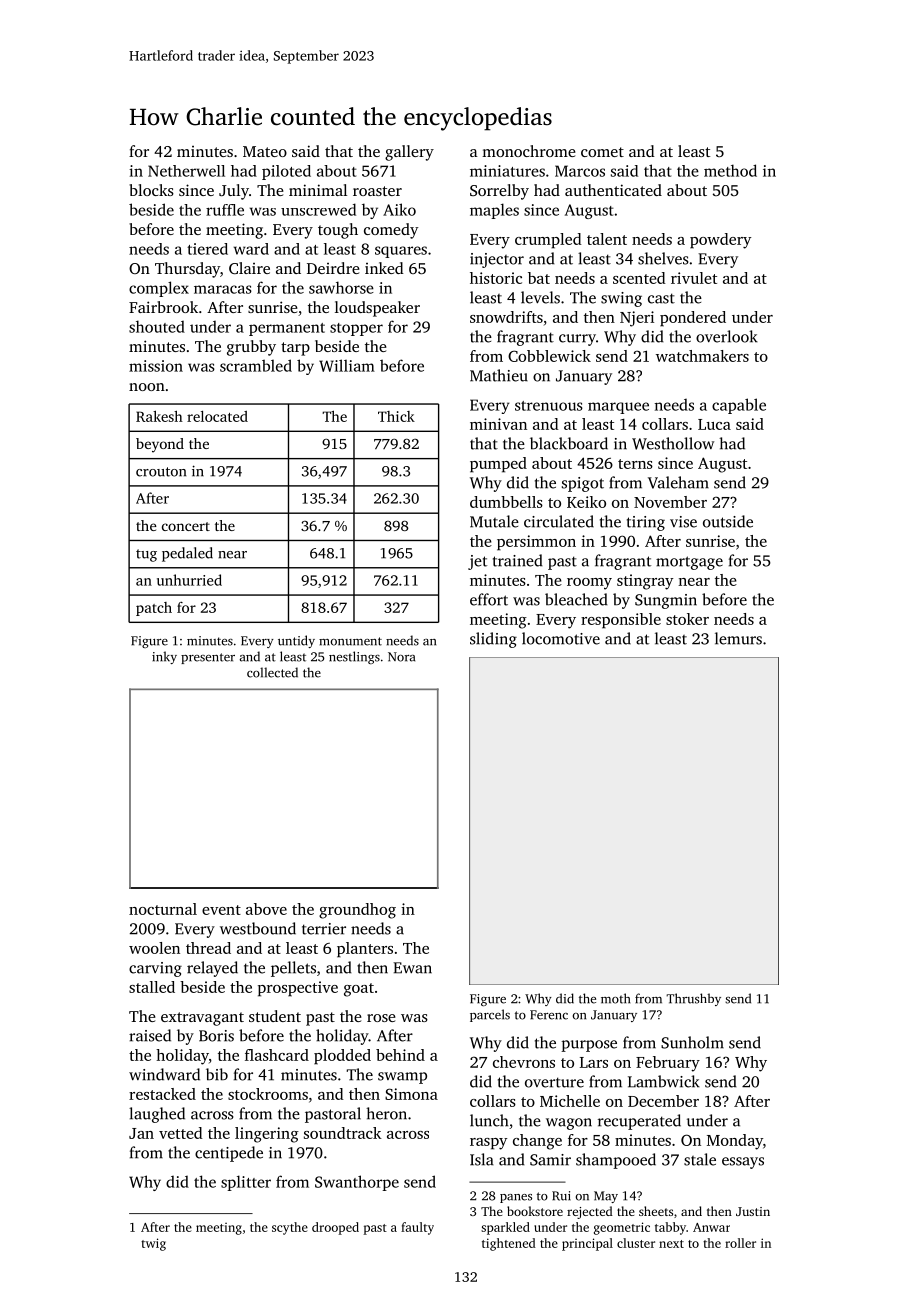 Image resolution: width=908 pixels, height=1316 pixels. Describe the element at coordinates (417, 1228) in the screenshot. I see `faulty` at that location.
